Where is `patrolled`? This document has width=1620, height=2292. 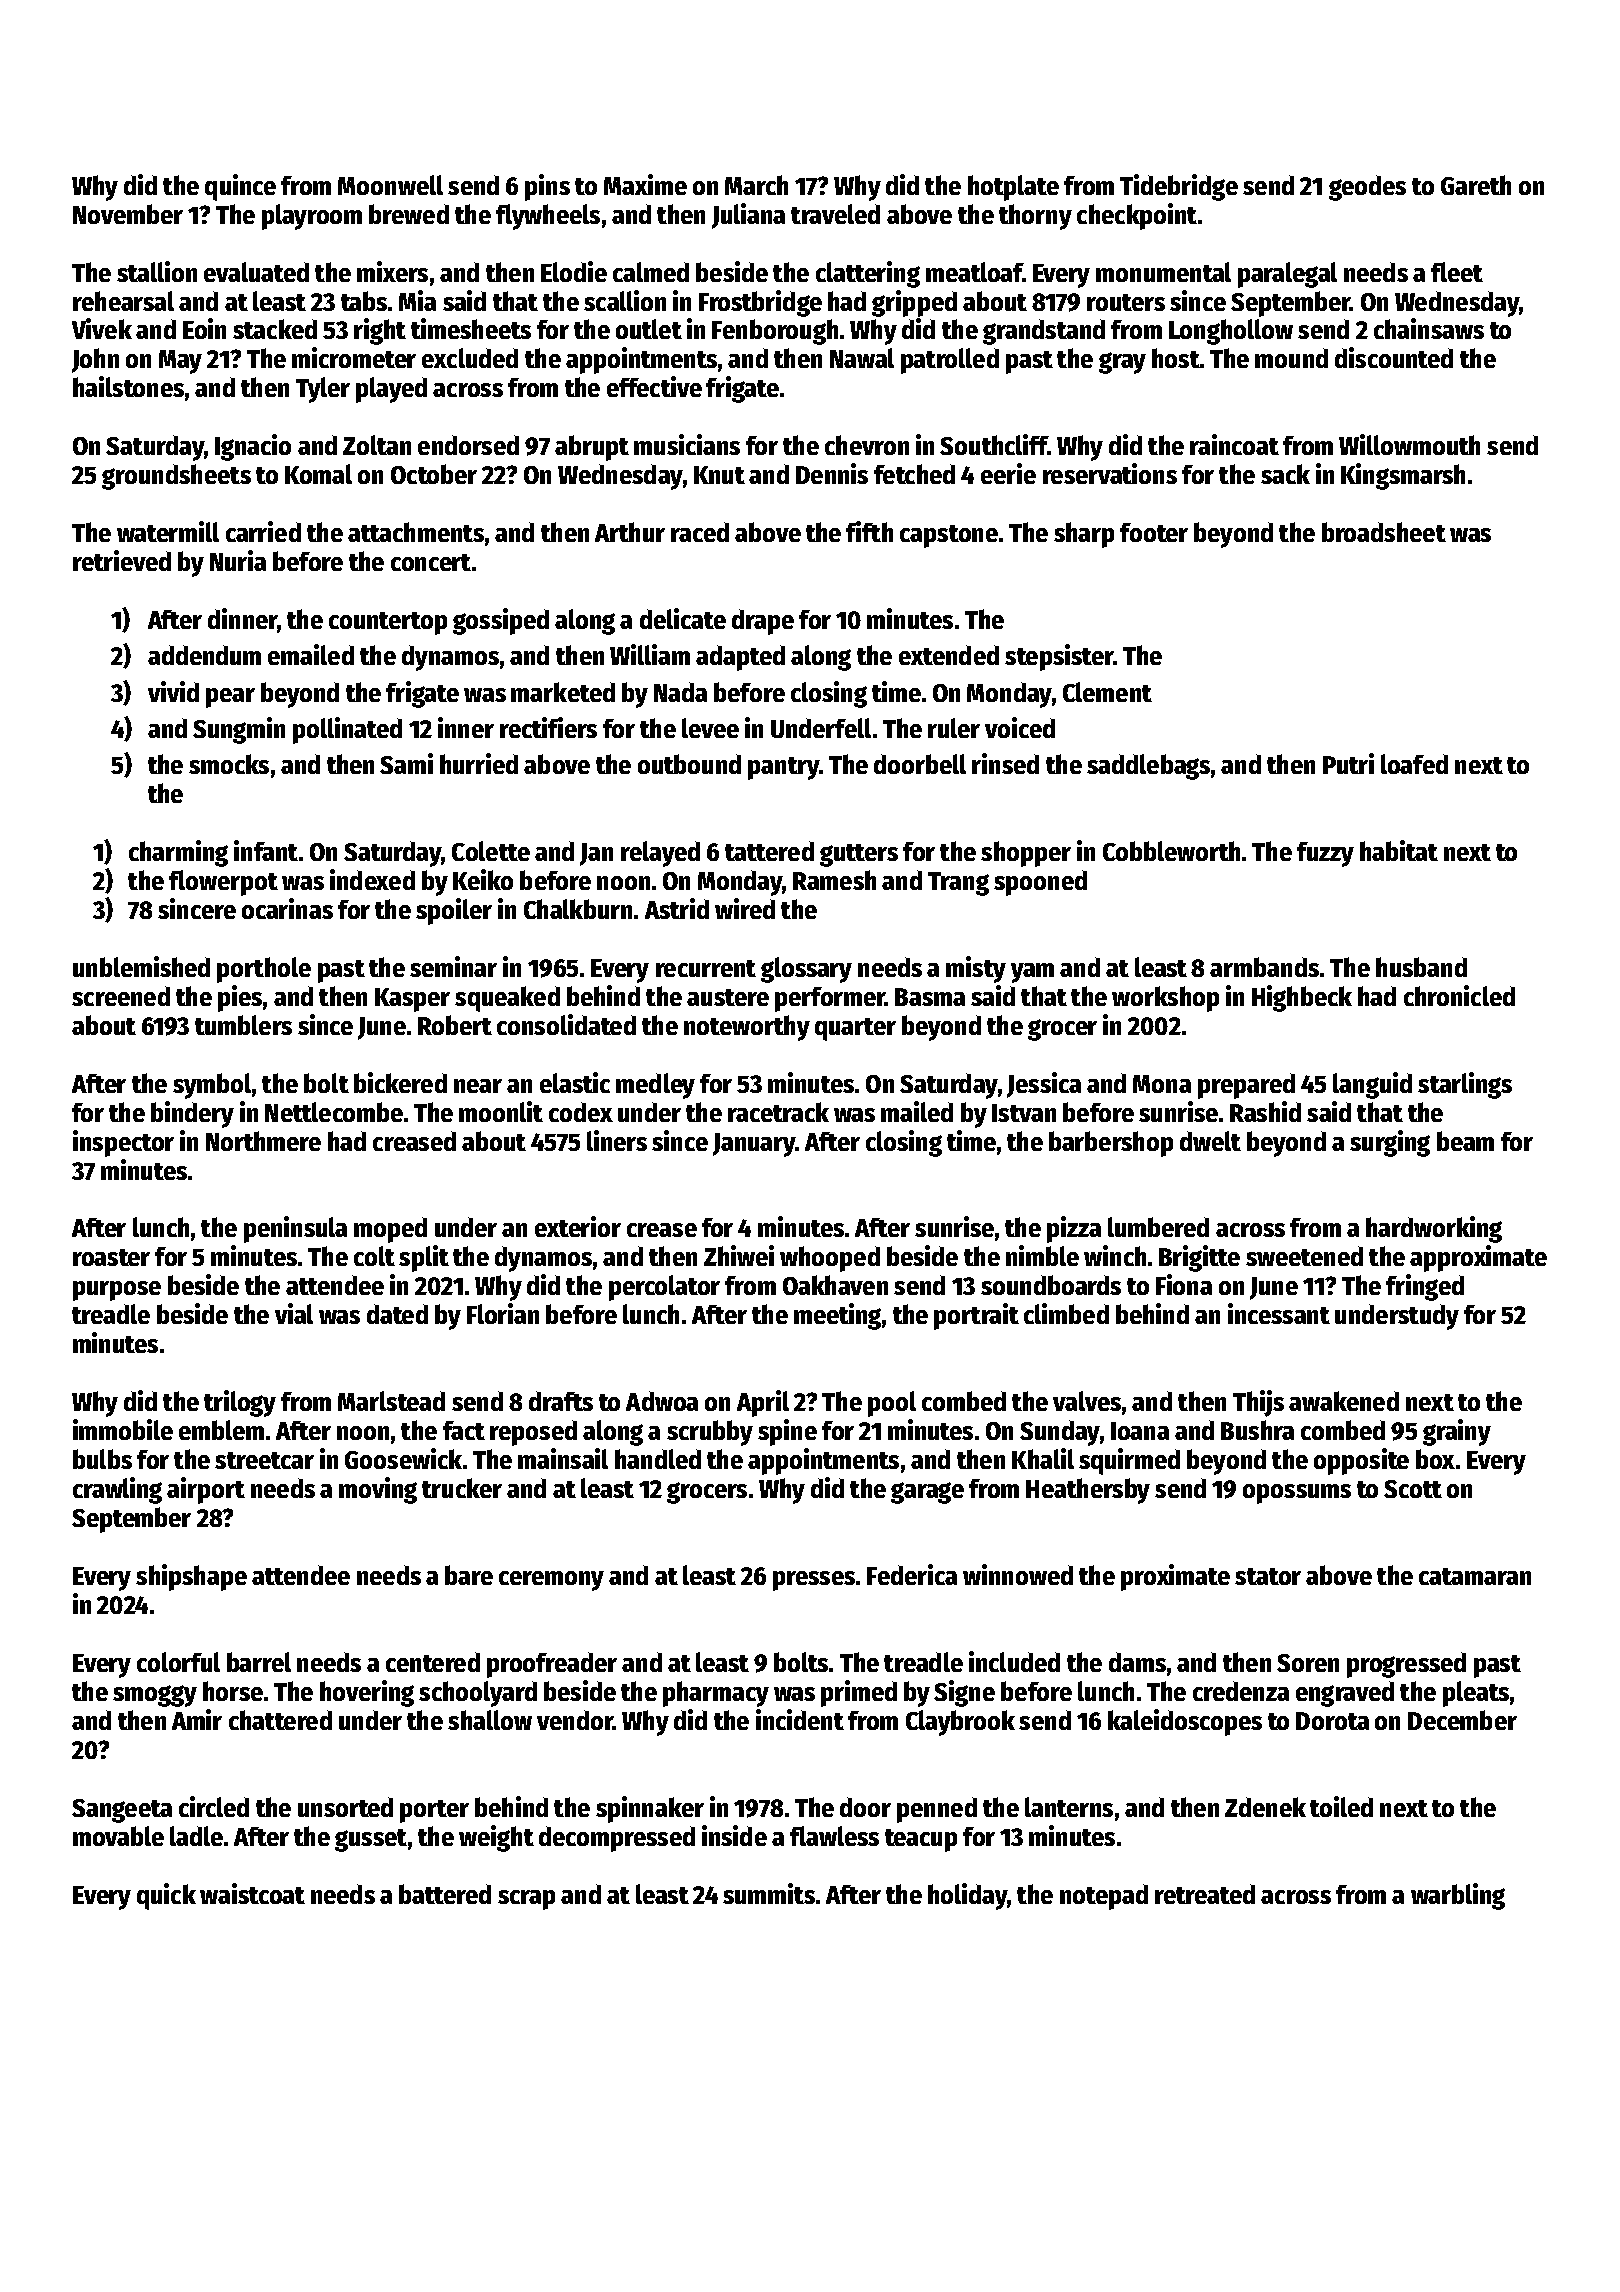 patrolled is located at coordinates (950, 361).
